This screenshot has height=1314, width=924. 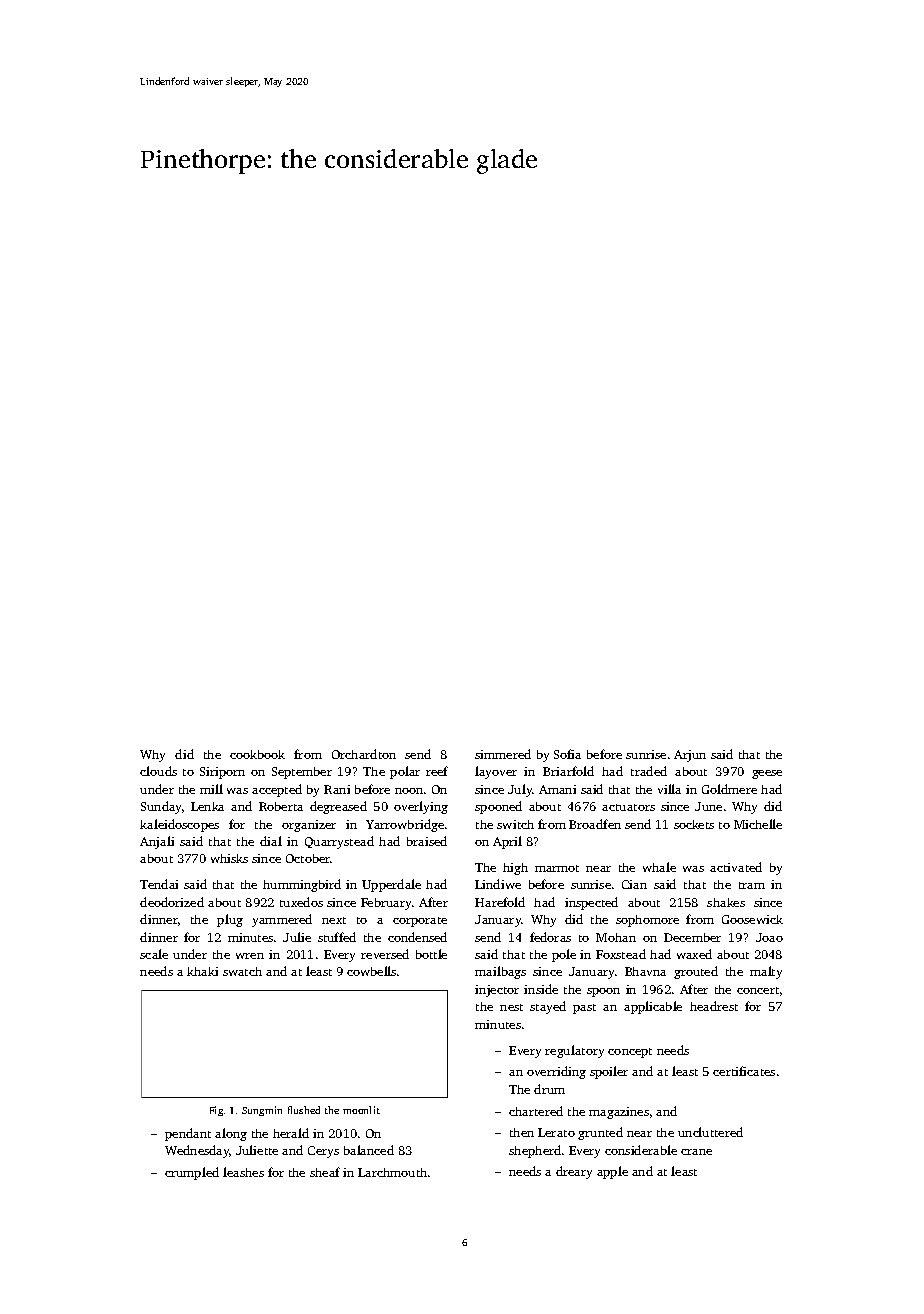 What do you see at coordinates (231, 1134) in the screenshot?
I see `along` at bounding box center [231, 1134].
